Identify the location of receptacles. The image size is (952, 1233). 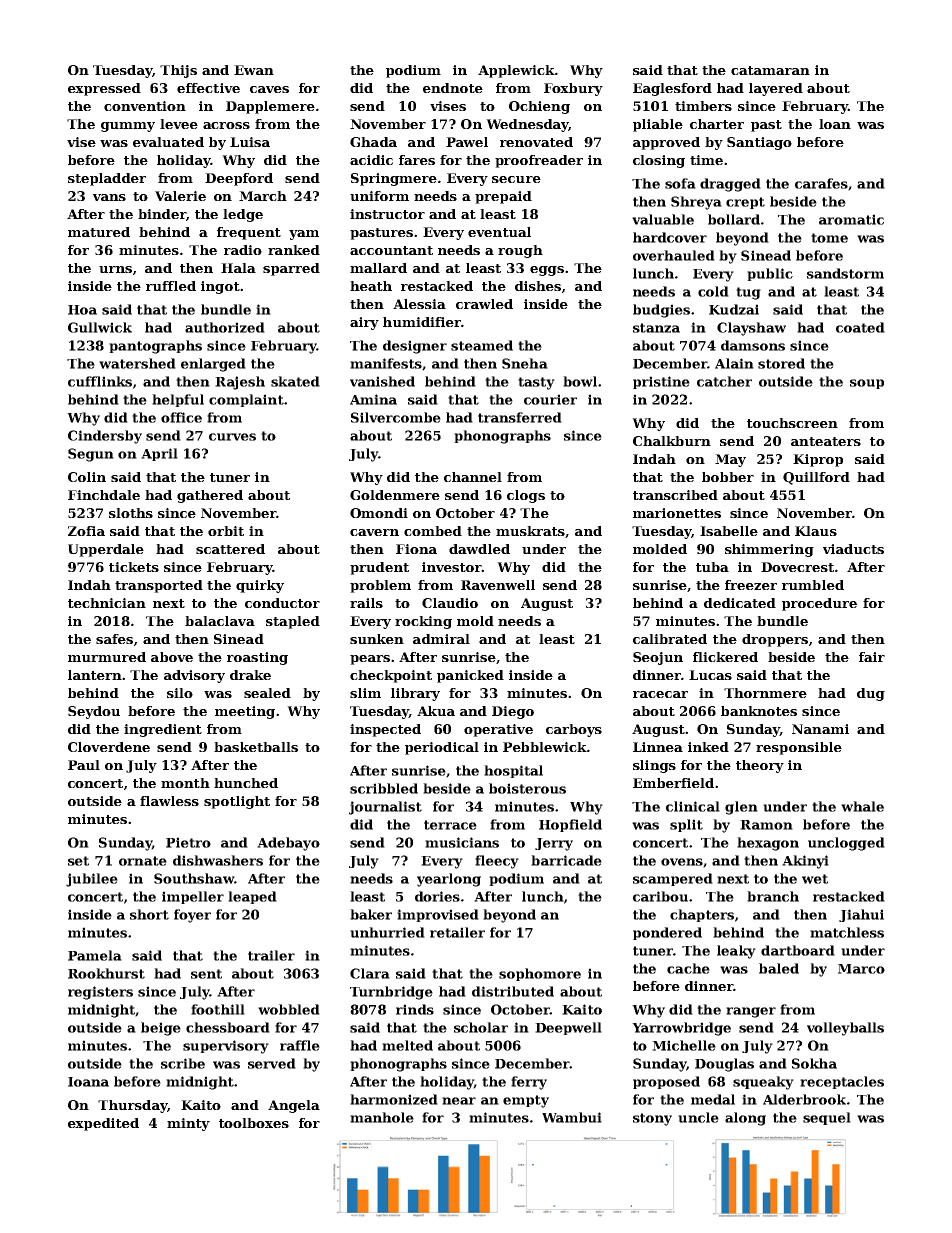
(842, 1082).
